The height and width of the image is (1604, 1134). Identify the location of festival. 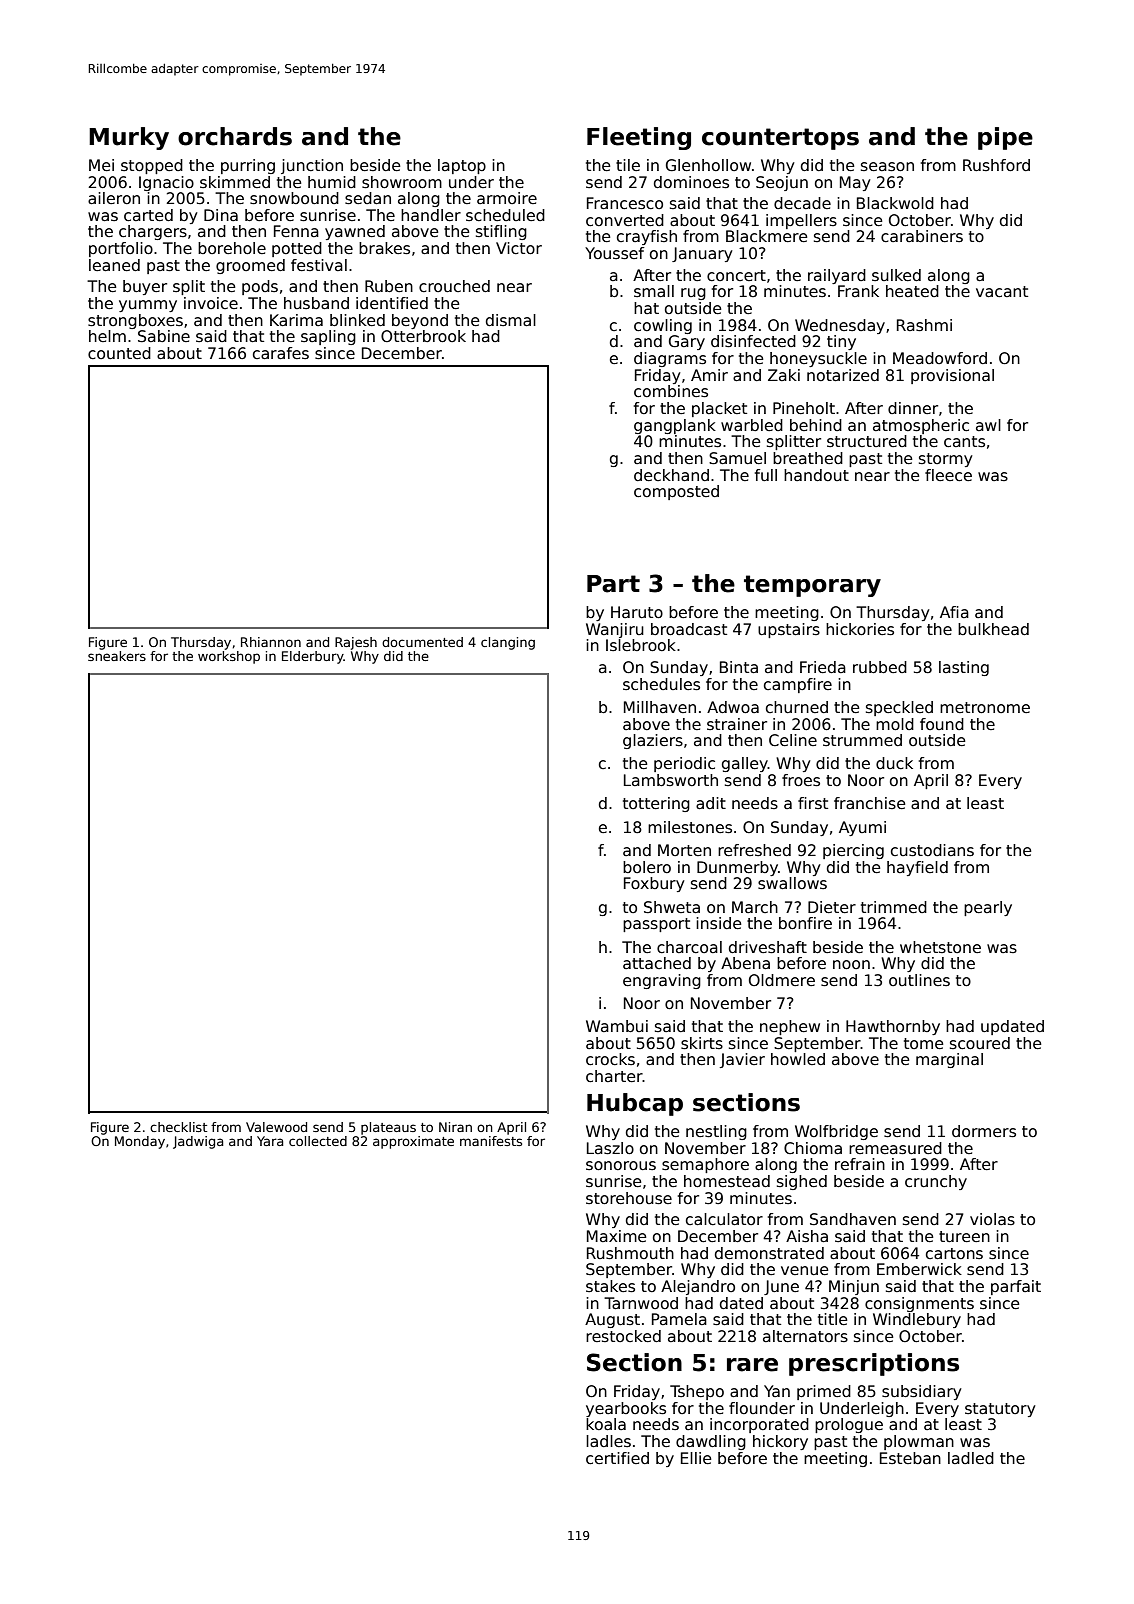
(319, 265).
